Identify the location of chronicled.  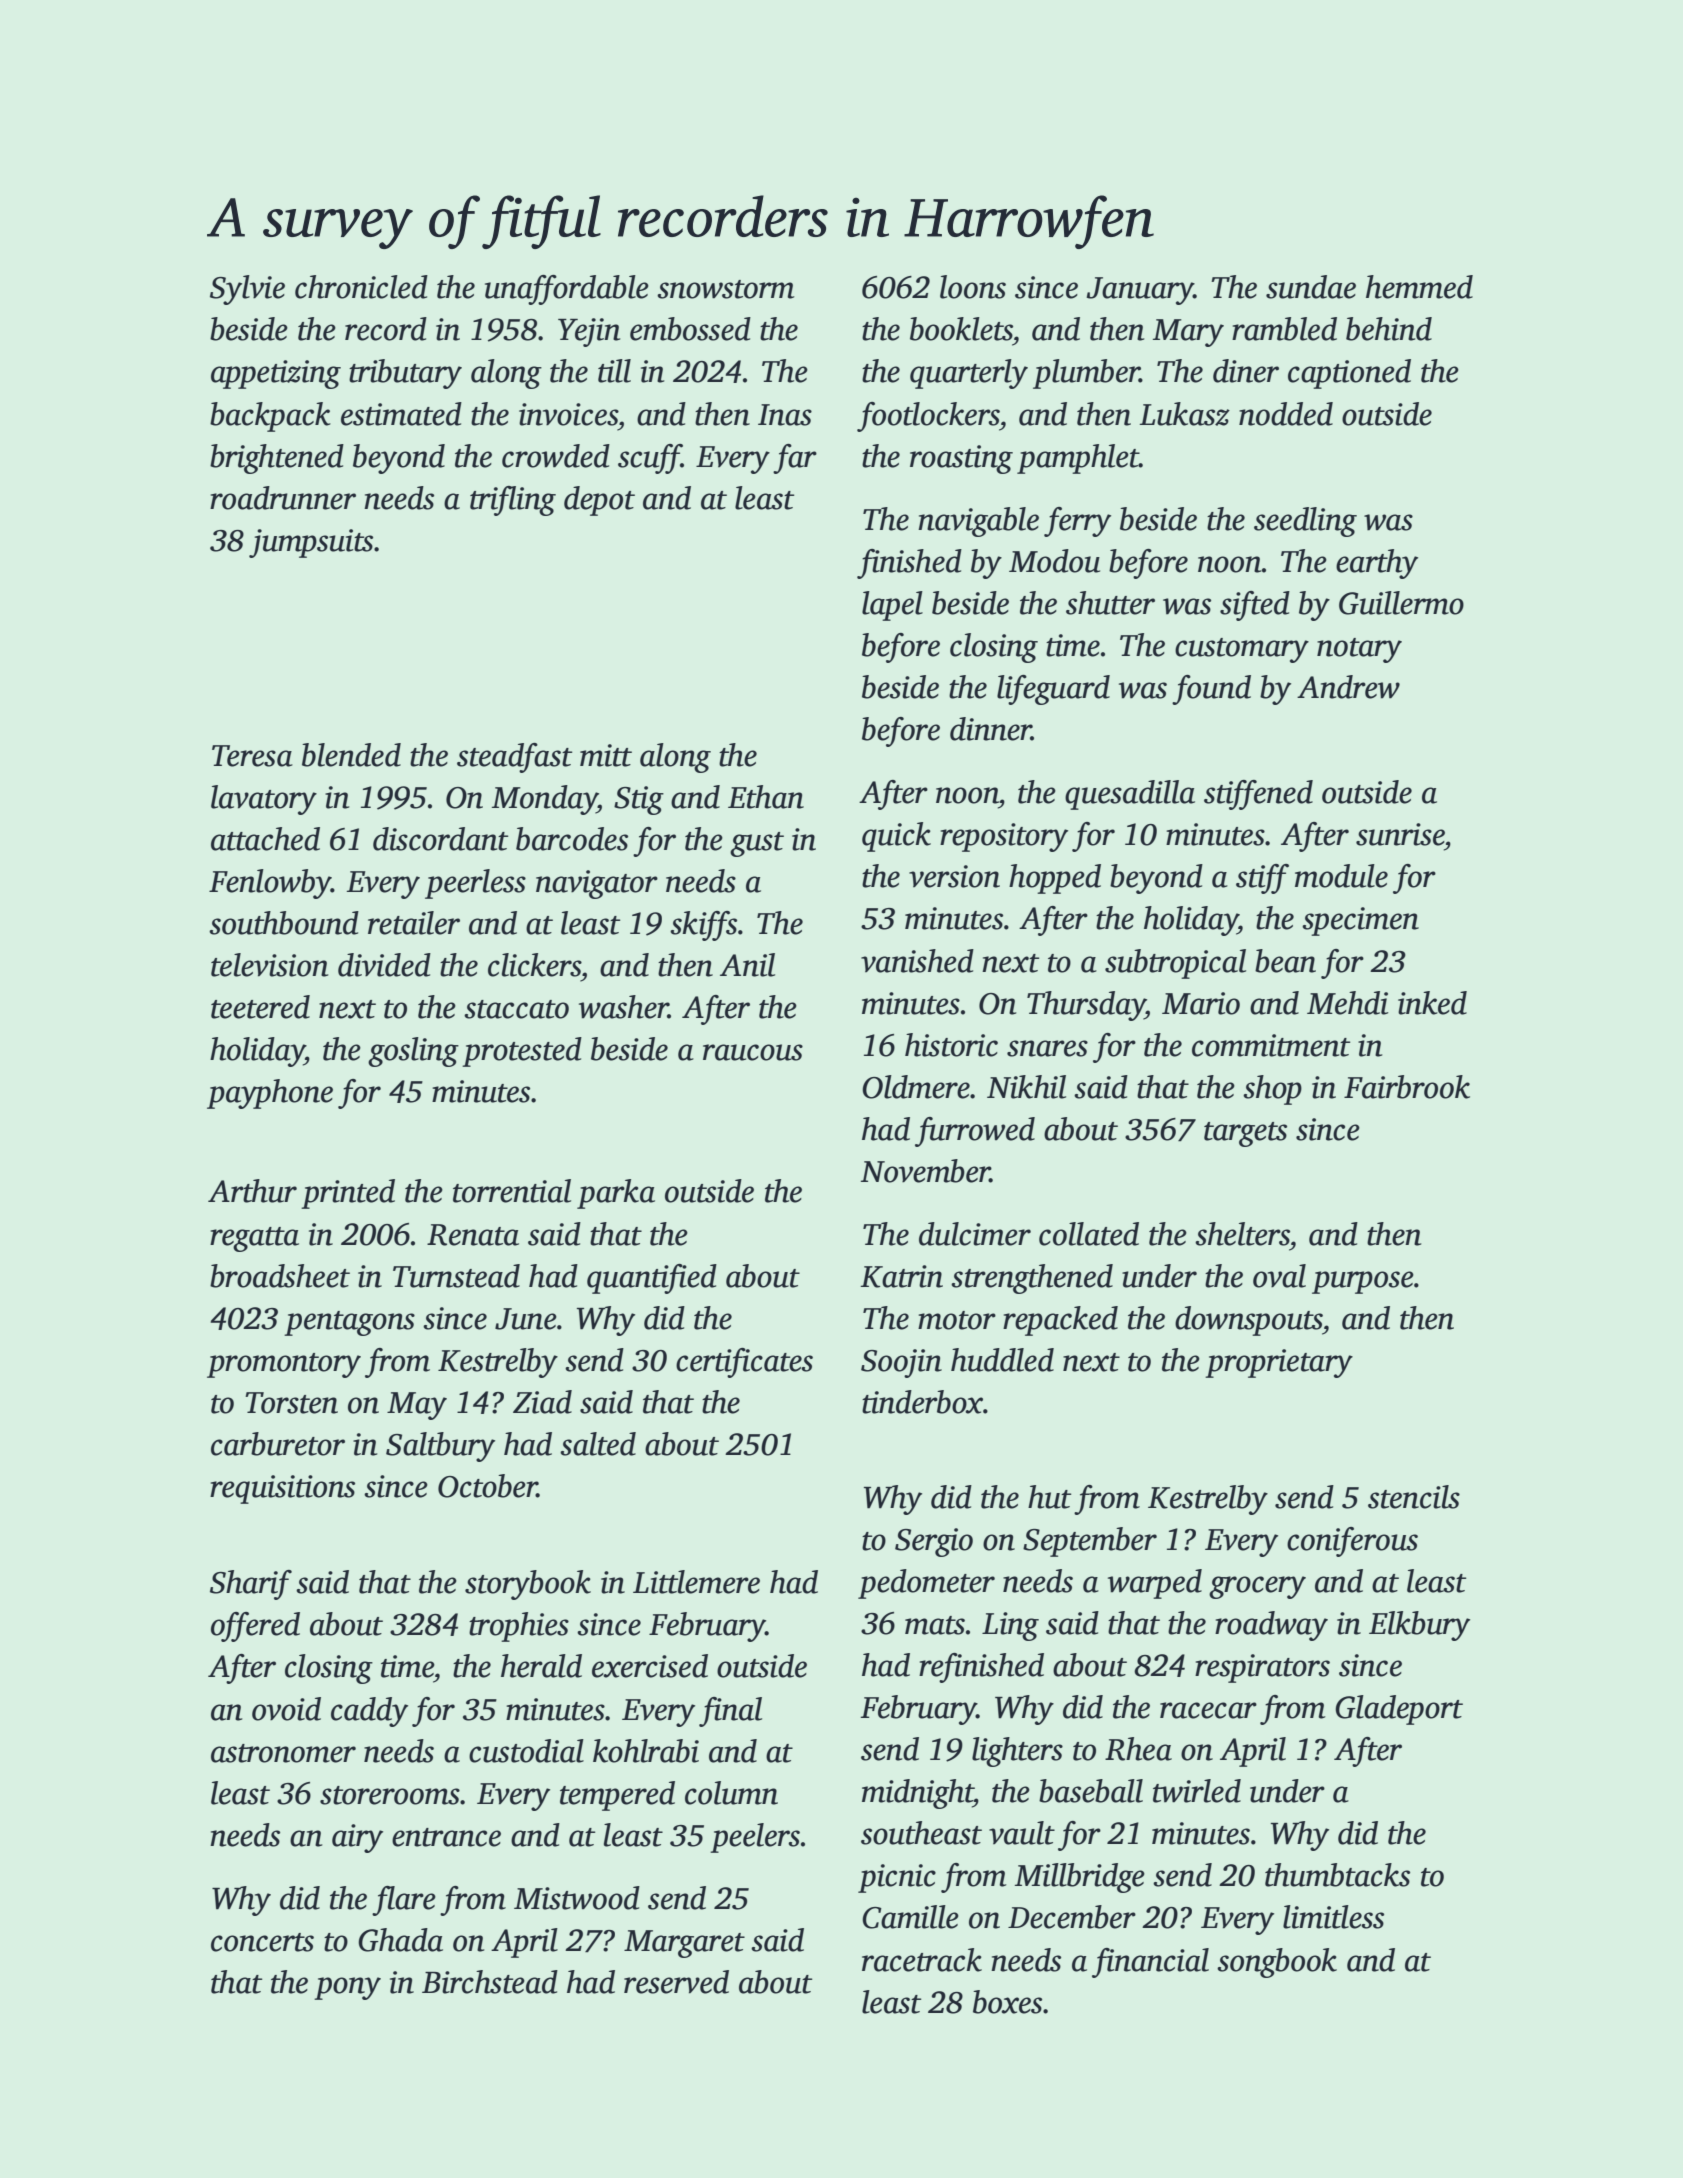
(361, 287).
